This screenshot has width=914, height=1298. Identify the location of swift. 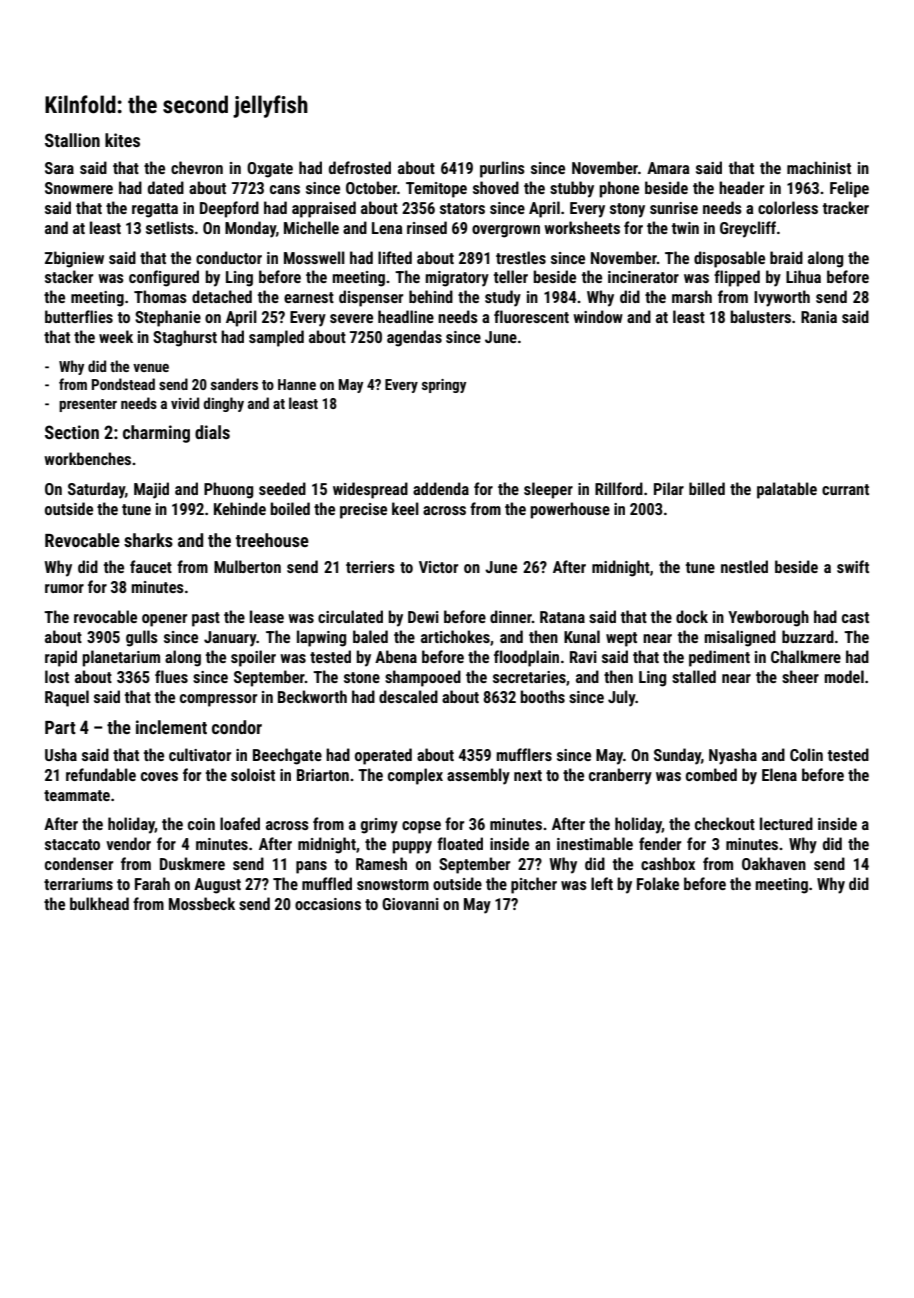
(853, 566).
